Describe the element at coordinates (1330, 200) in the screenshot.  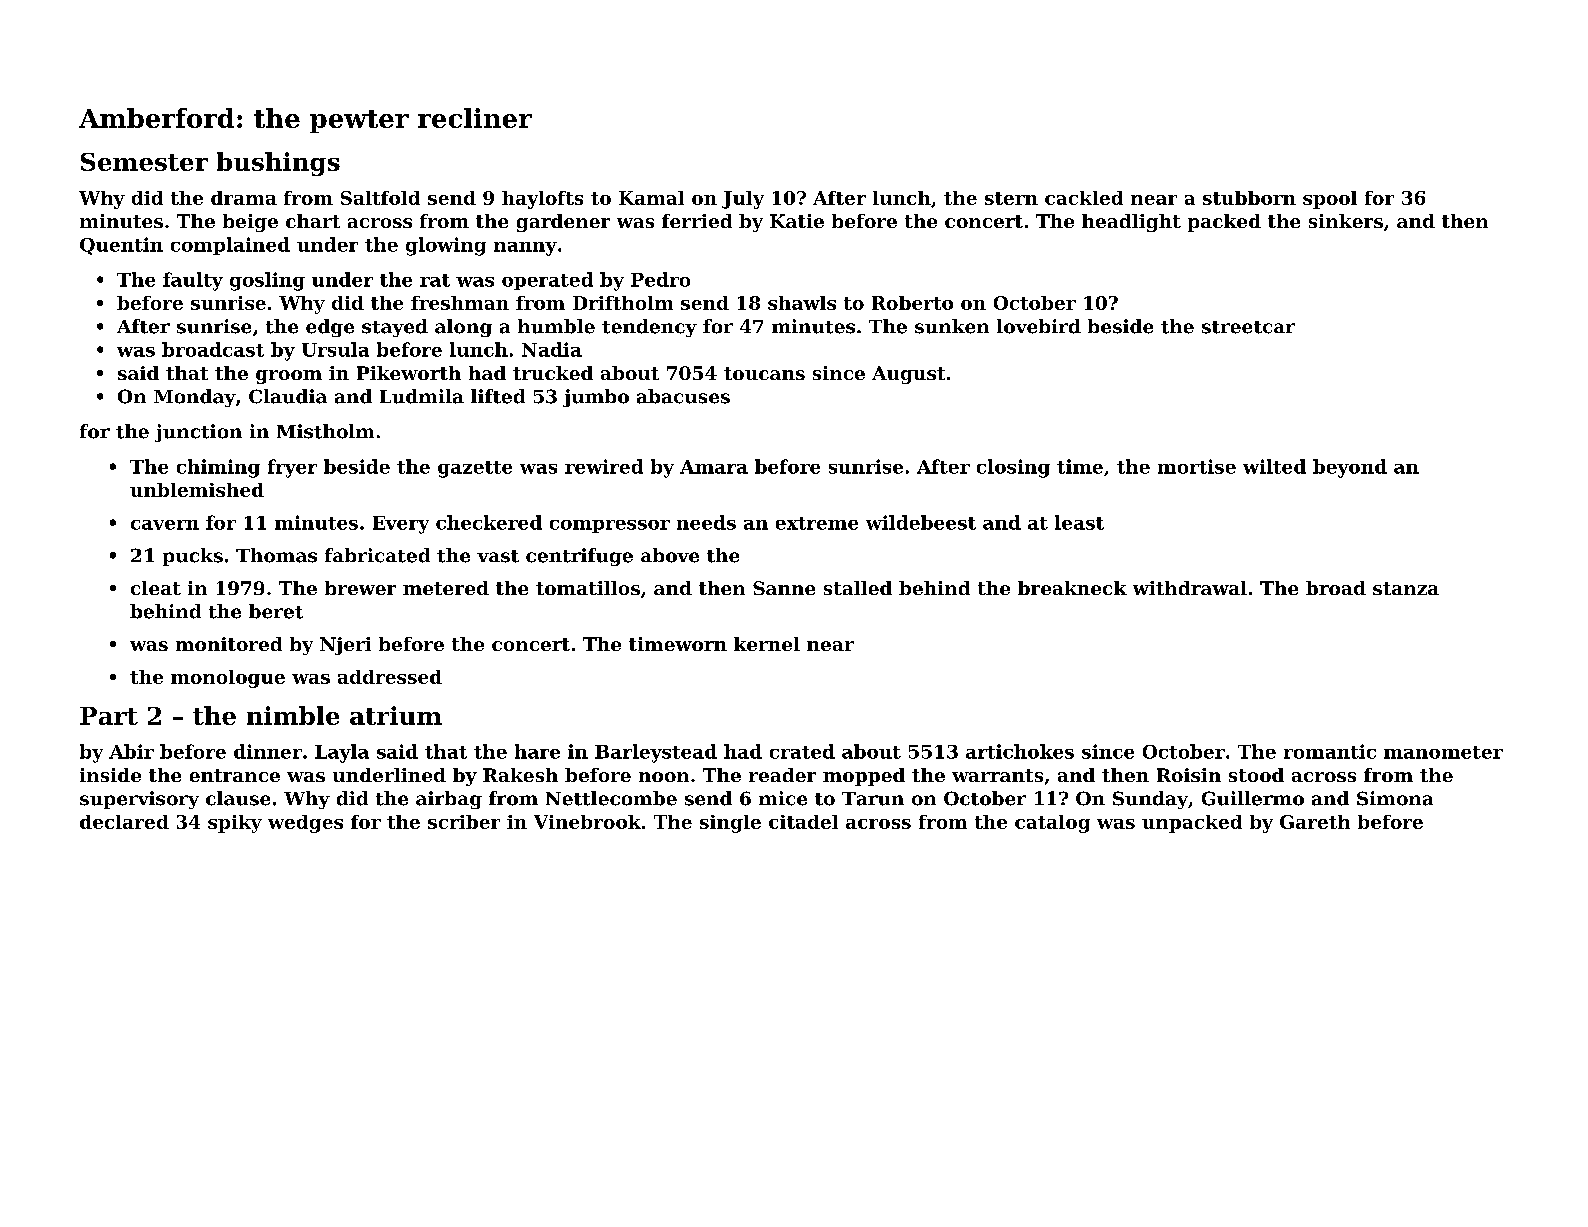
I see `spool` at that location.
